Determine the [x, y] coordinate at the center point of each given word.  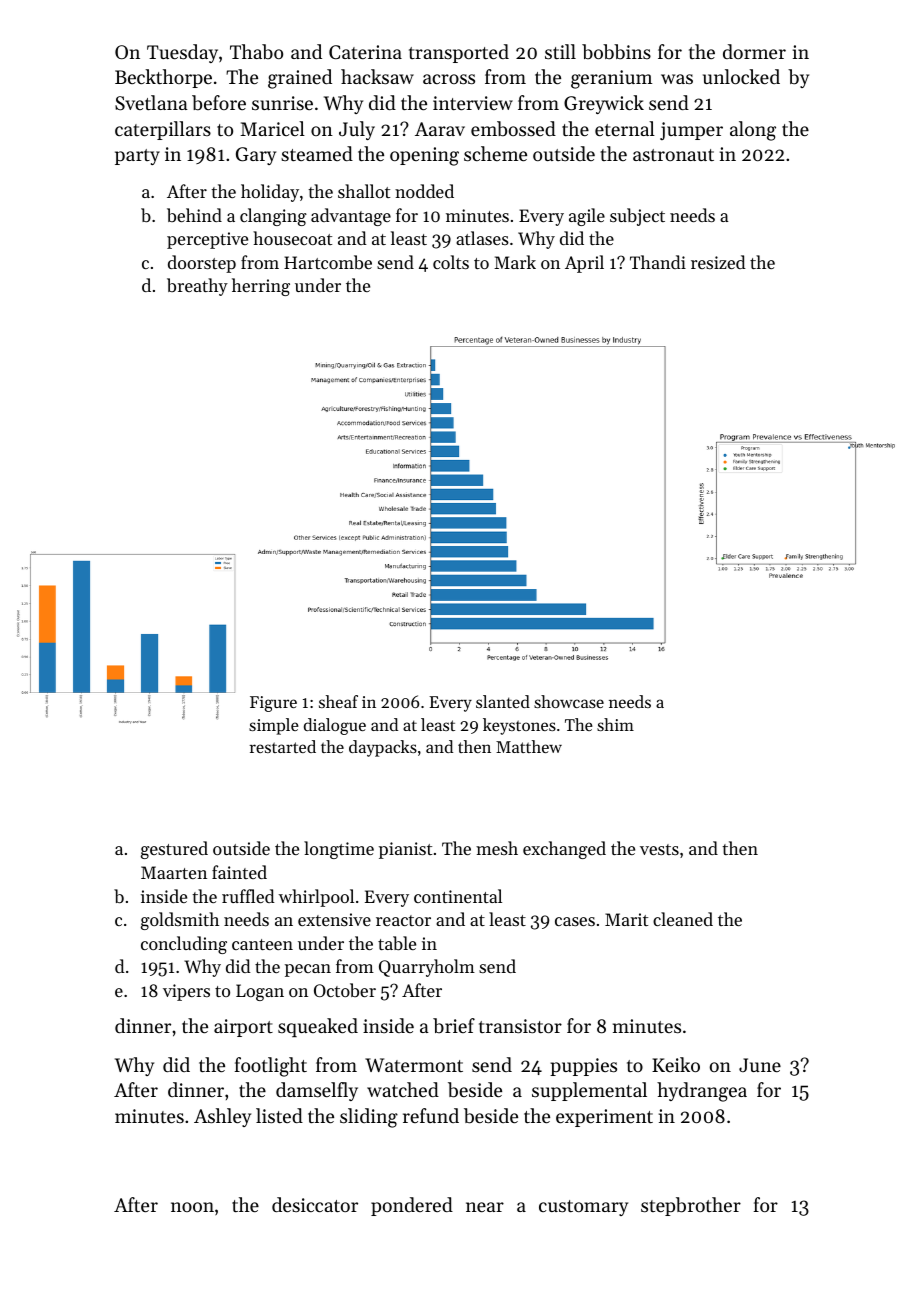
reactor [403, 920]
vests [659, 849]
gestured [174, 850]
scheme [495, 153]
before [219, 103]
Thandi [658, 262]
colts [451, 262]
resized [718, 262]
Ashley [222, 1117]
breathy [197, 287]
